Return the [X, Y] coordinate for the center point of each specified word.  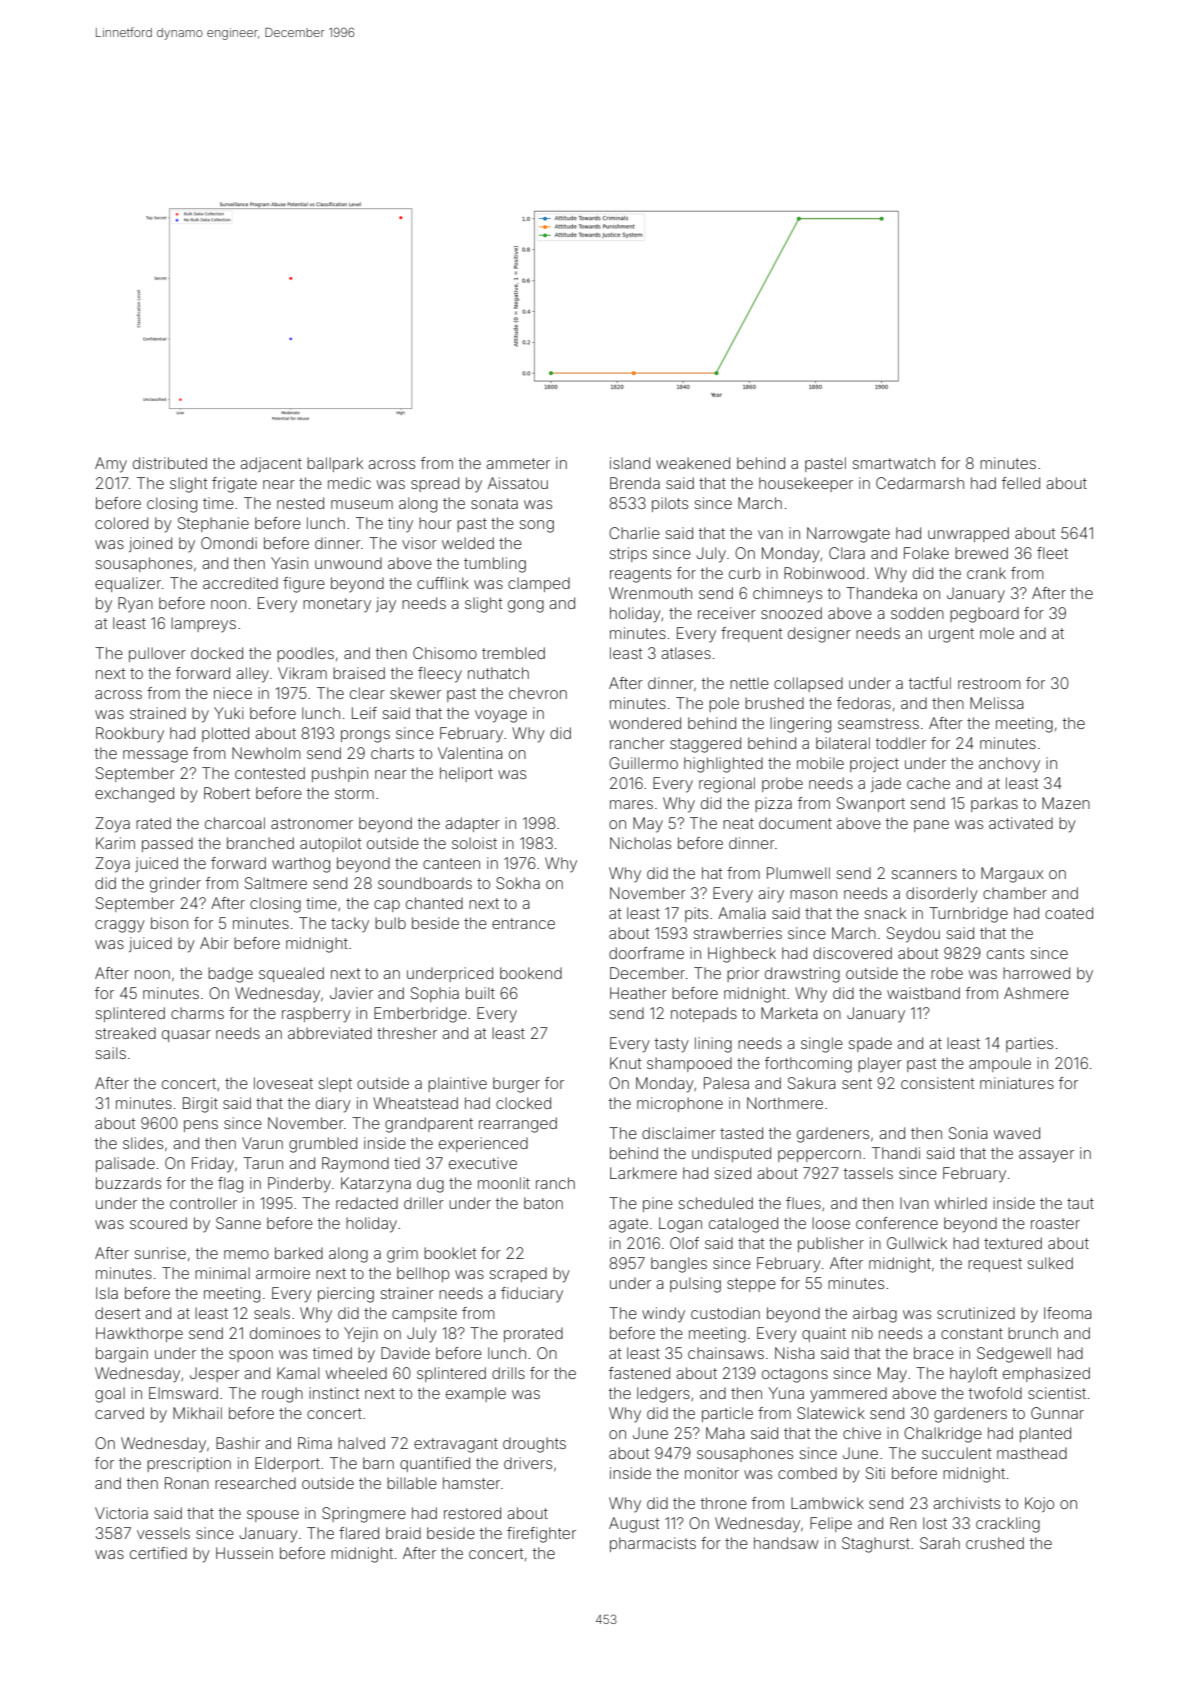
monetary [337, 605]
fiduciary [532, 1295]
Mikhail [197, 1413]
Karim [115, 843]
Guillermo [643, 763]
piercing [346, 1295]
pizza [773, 804]
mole [997, 633]
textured [1013, 1243]
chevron [538, 693]
